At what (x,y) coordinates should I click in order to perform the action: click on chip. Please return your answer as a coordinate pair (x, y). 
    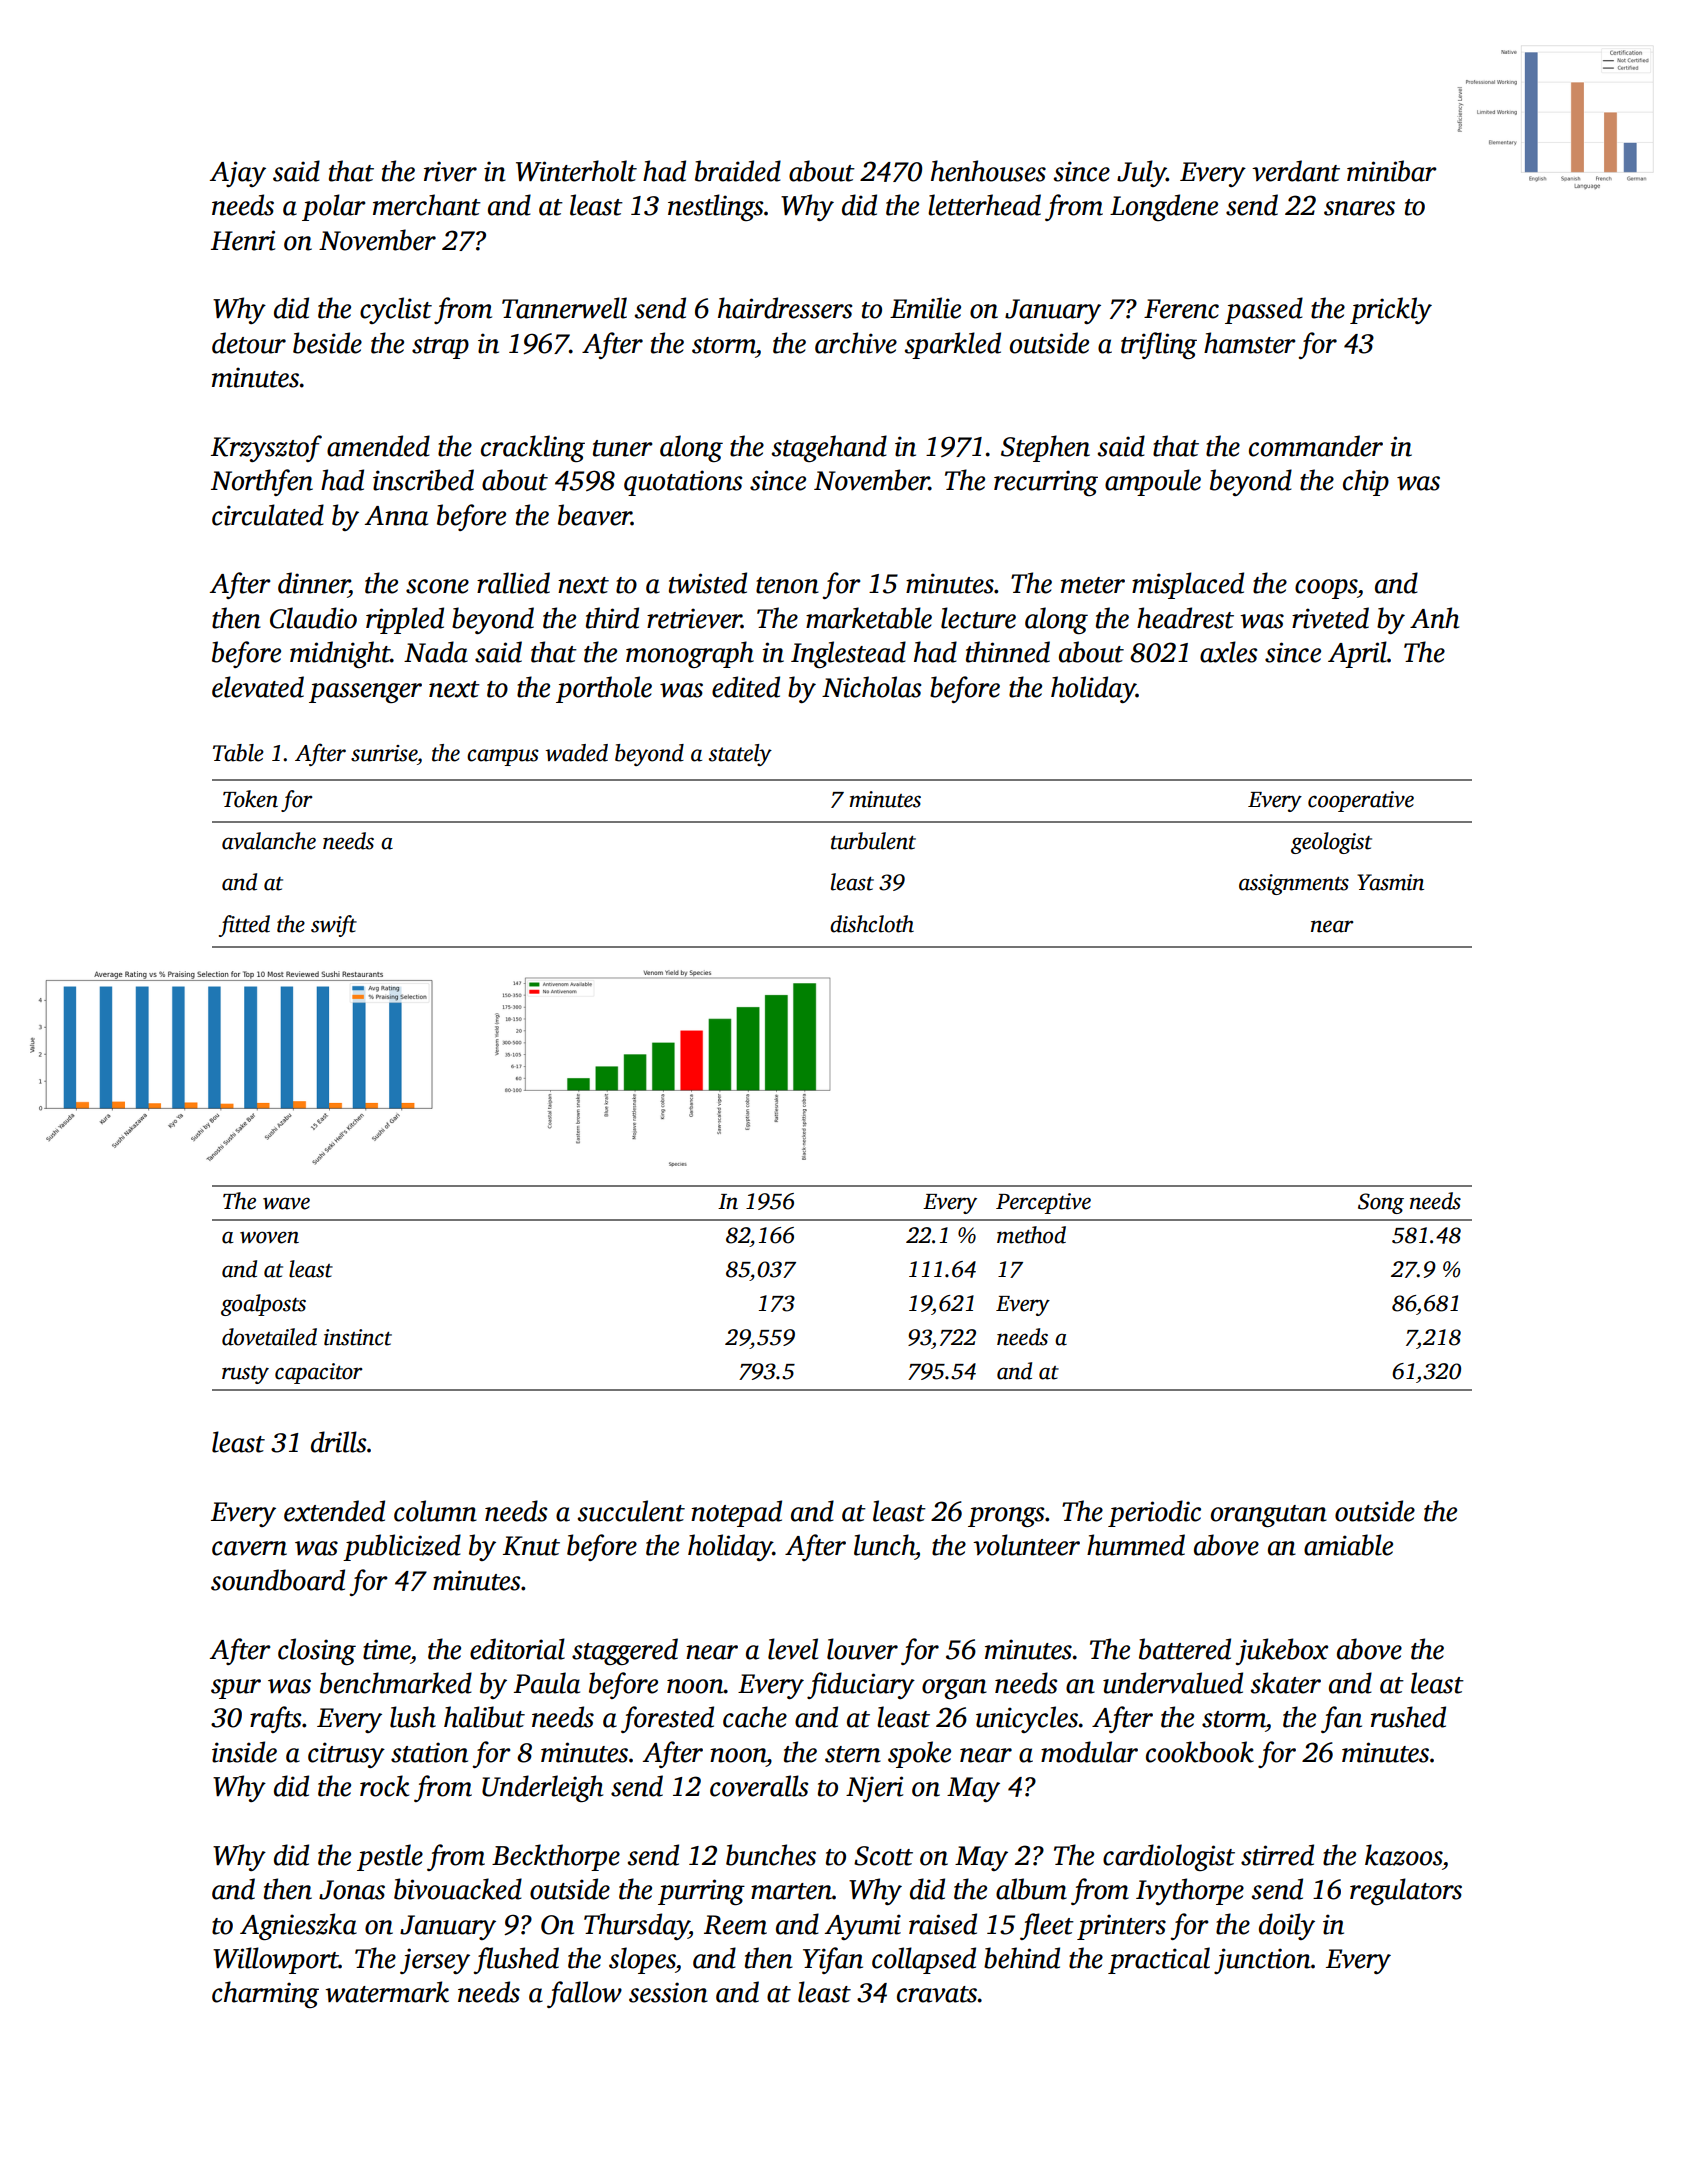
    Looking at the image, I should click on (1366, 482).
